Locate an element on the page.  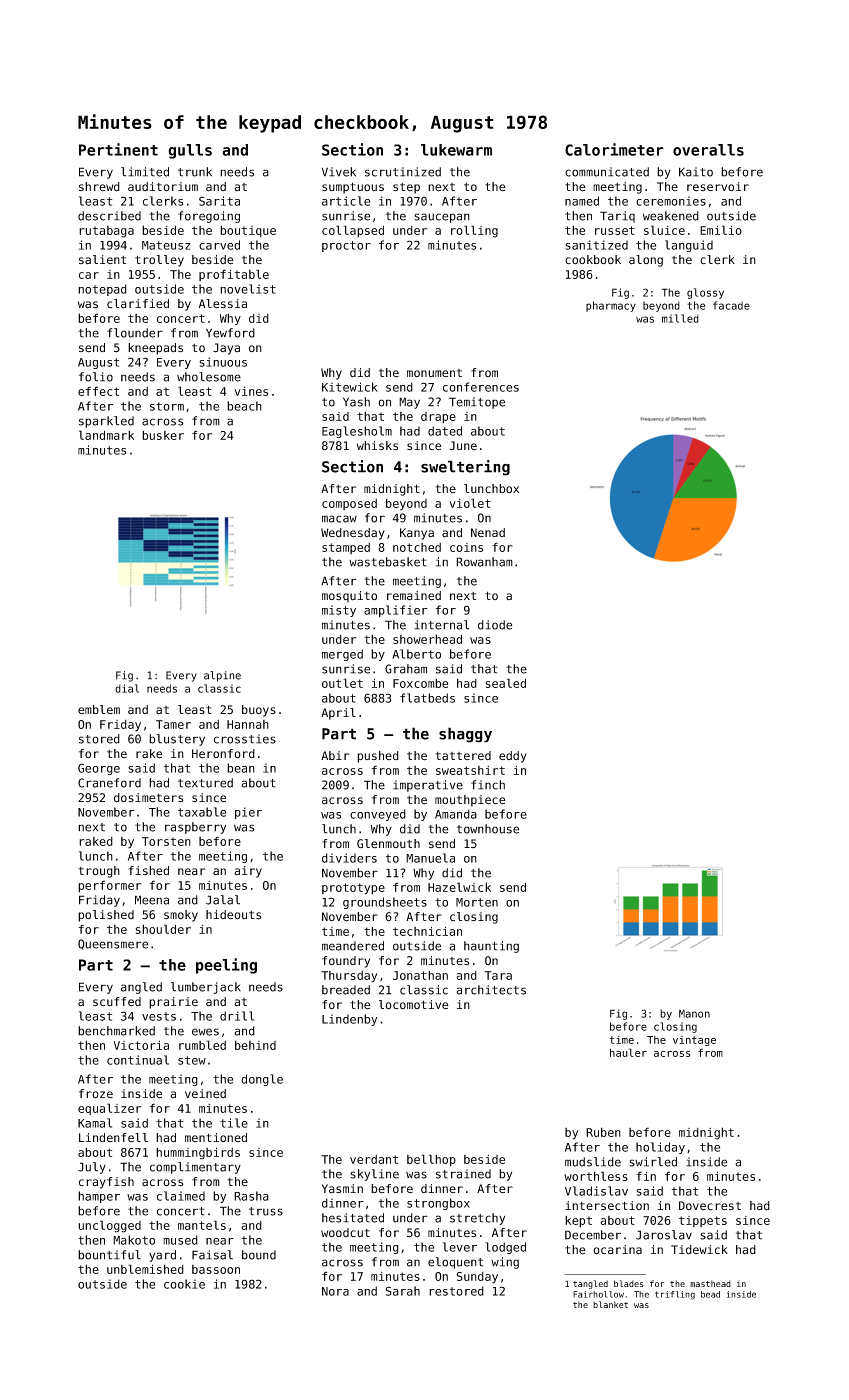
woodcut is located at coordinates (345, 1232).
